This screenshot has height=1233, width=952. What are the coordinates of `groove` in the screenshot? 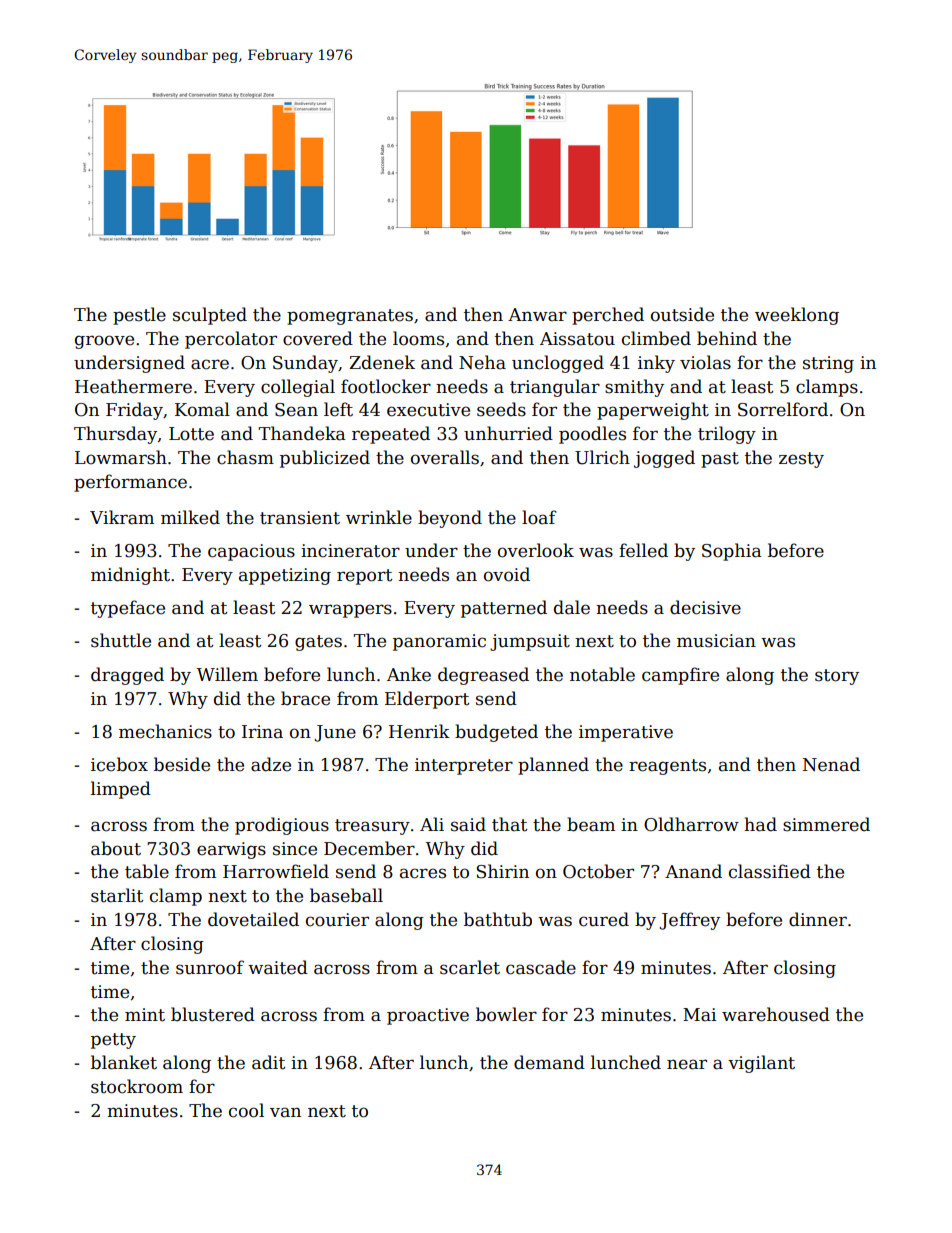 It's located at (104, 342).
